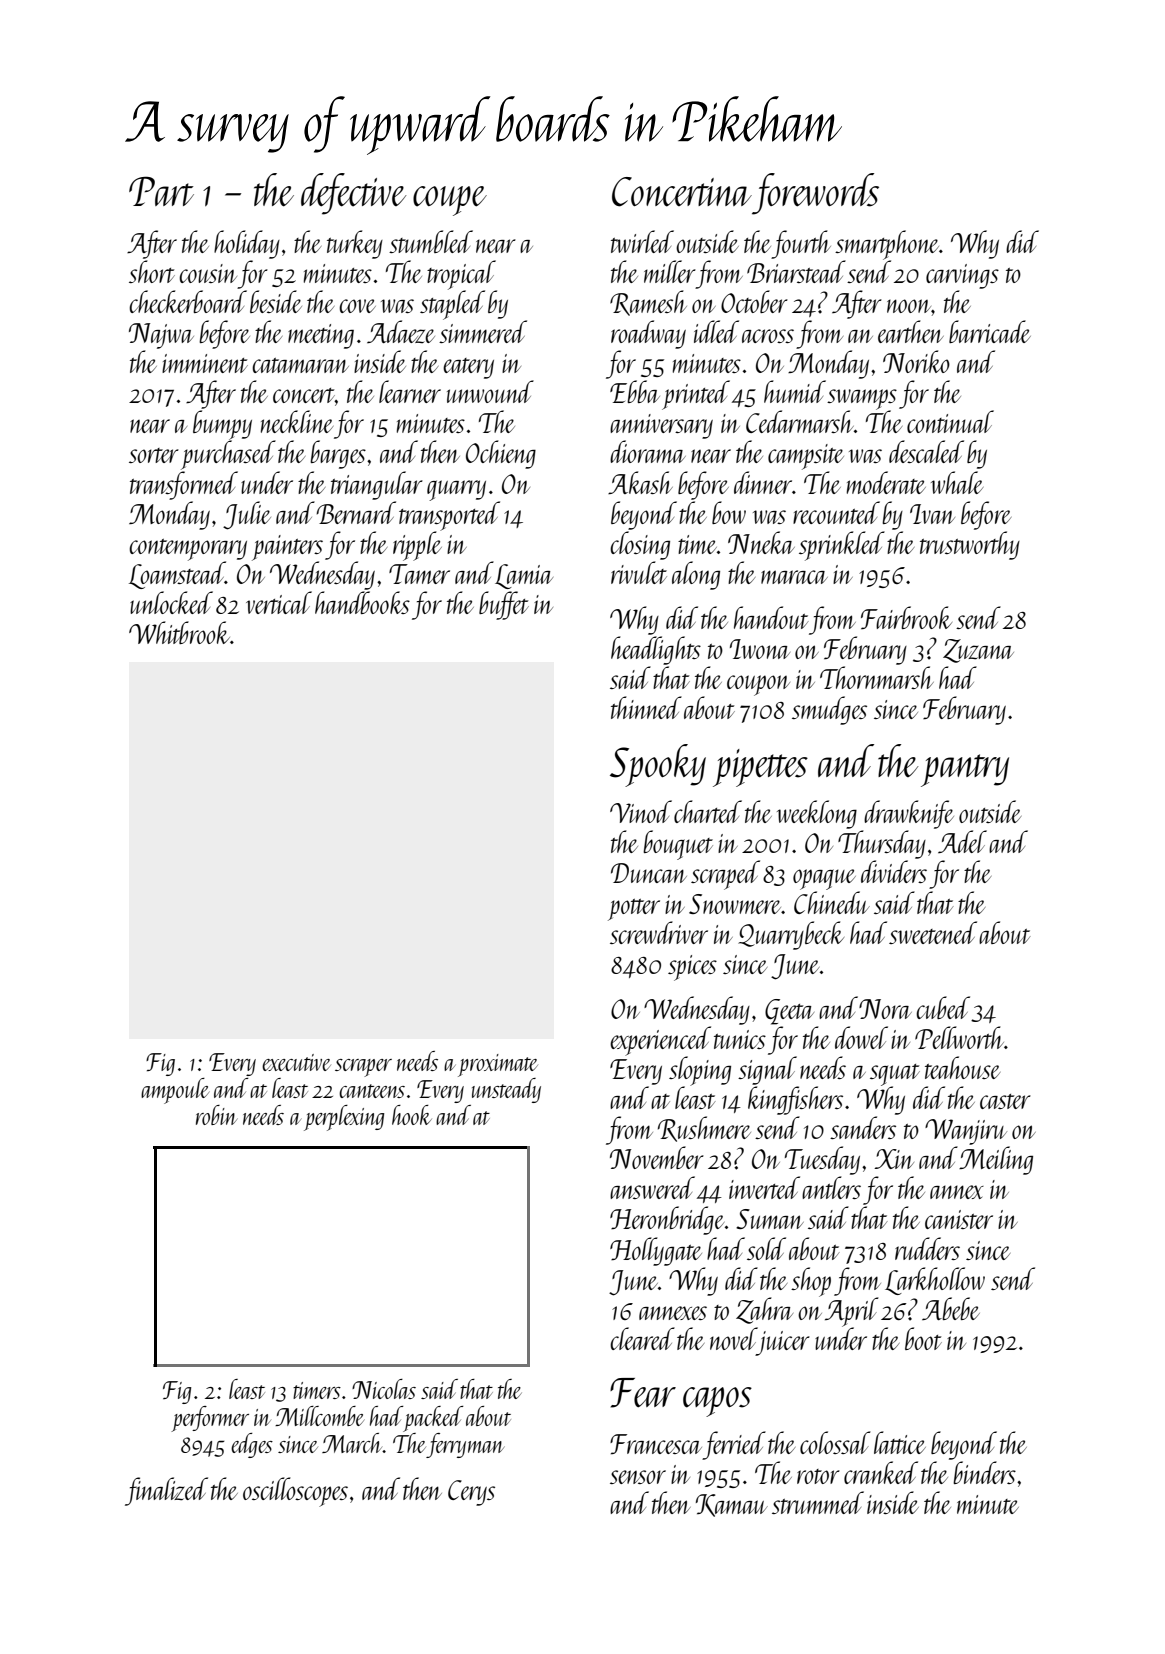 This page has height=1654, width=1165. What do you see at coordinates (886, 482) in the page?
I see `moderate` at bounding box center [886, 482].
